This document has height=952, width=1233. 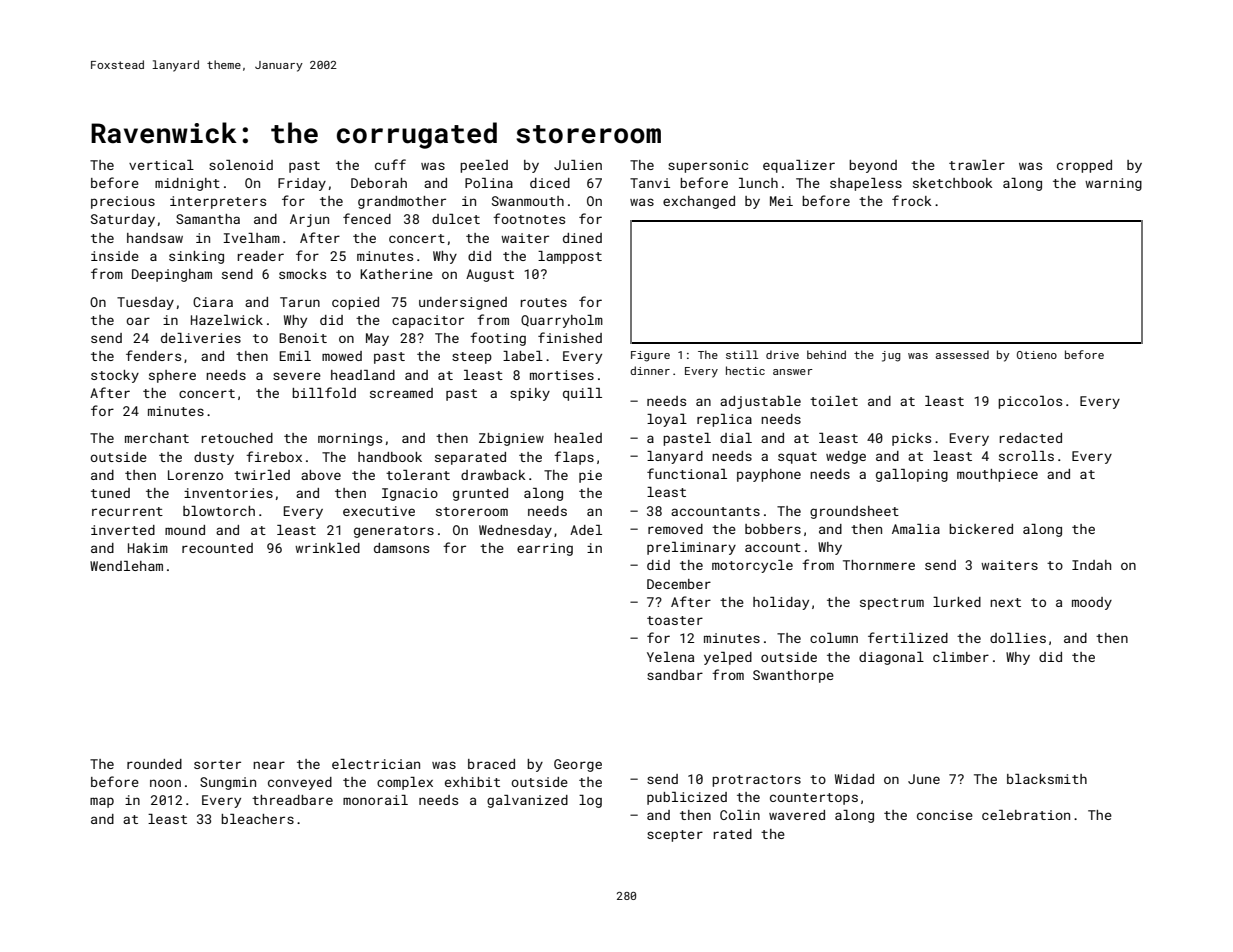 What do you see at coordinates (241, 165) in the document?
I see `solenoid` at bounding box center [241, 165].
